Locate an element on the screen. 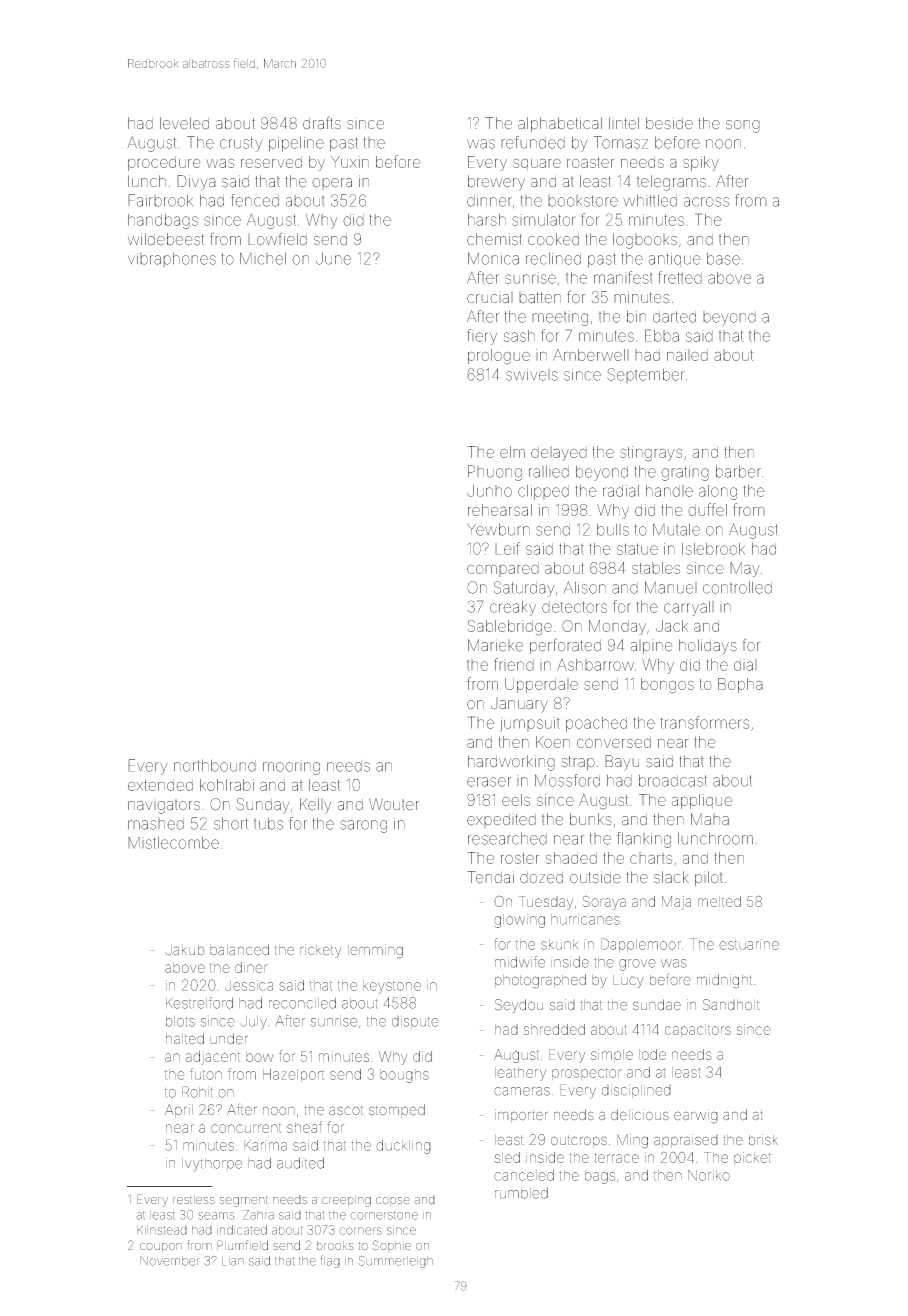 The width and height of the screenshot is (908, 1316). rumbled is located at coordinates (521, 1193).
